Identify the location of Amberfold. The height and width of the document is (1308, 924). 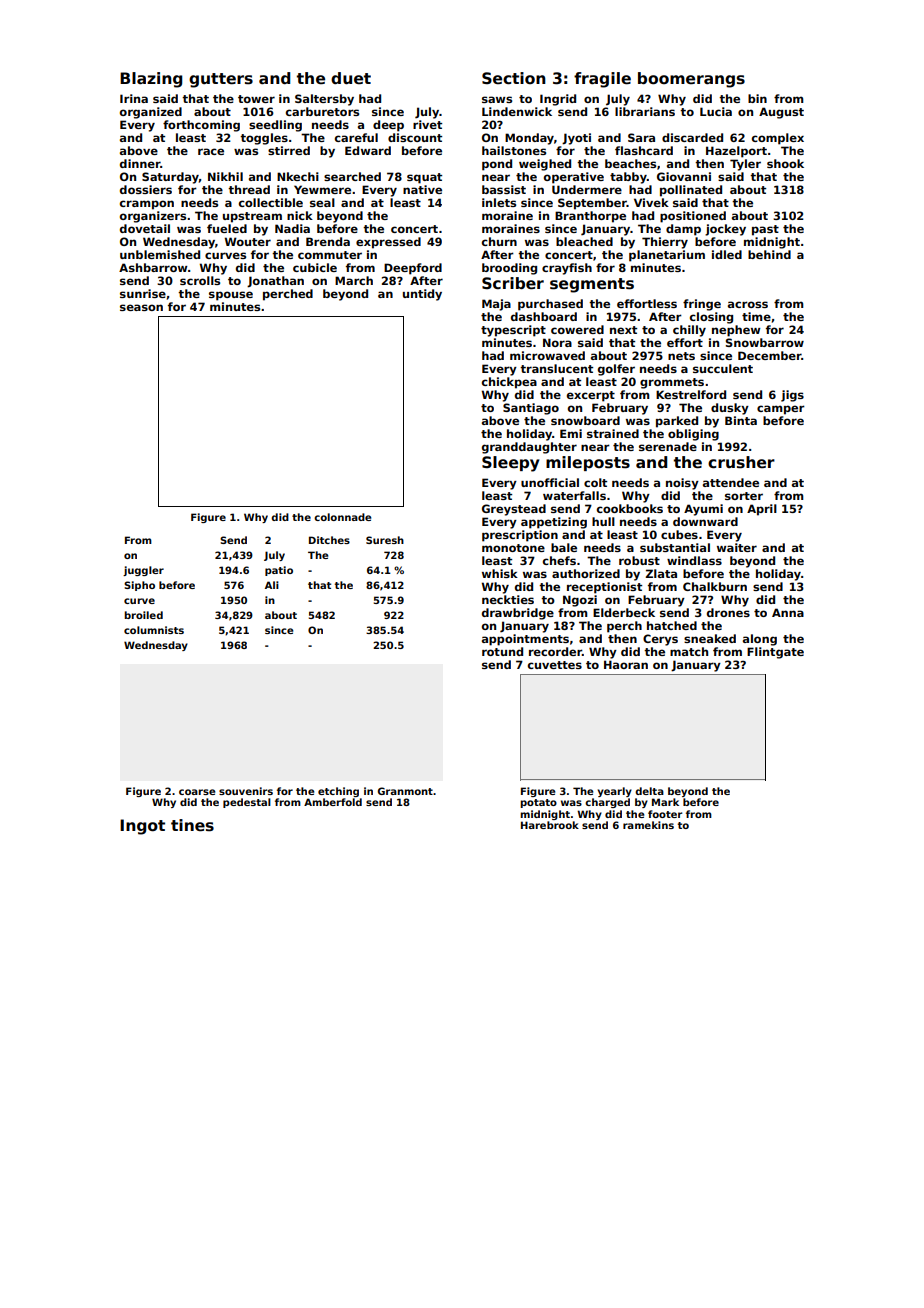
(333, 802).
